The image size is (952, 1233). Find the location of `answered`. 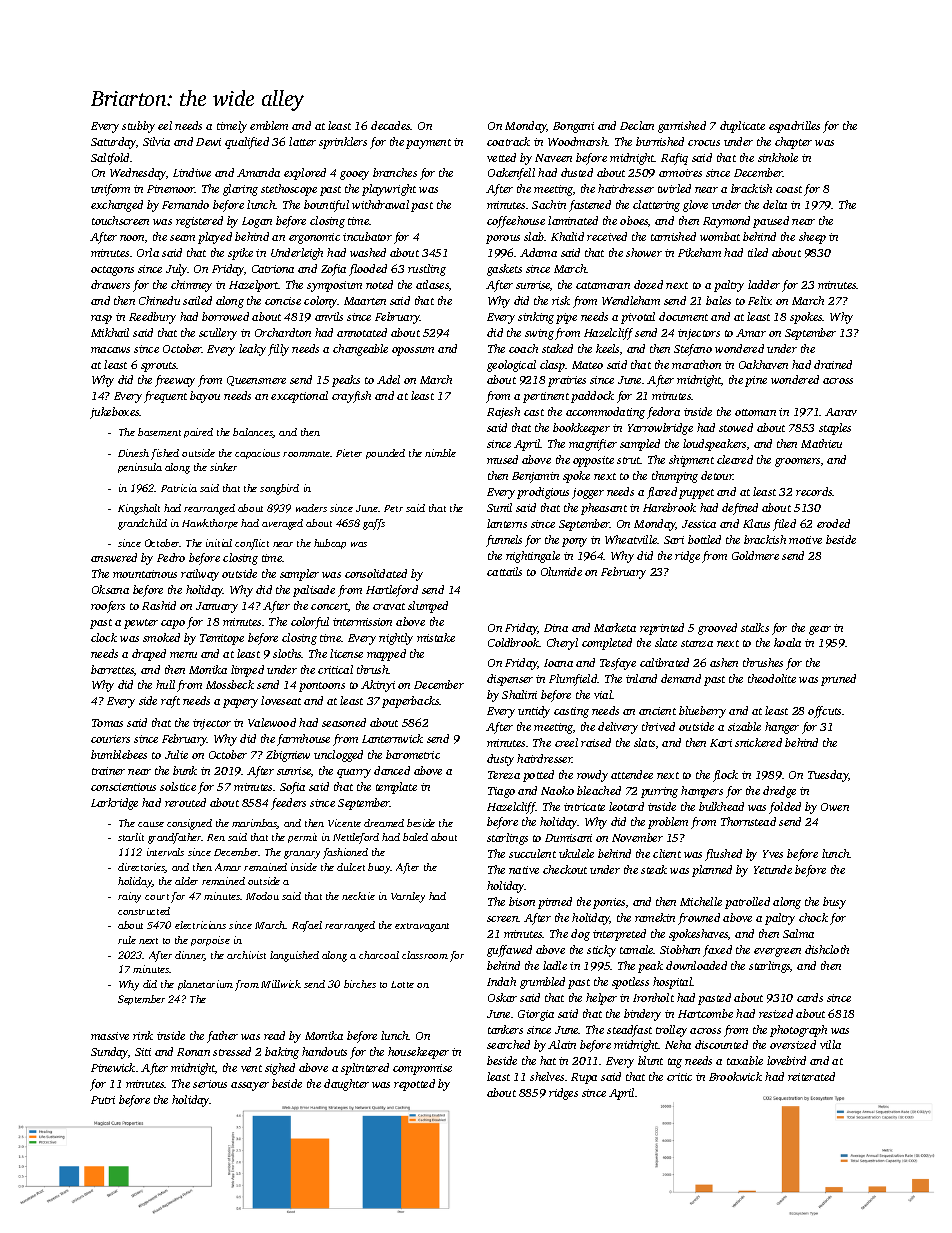

answered is located at coordinates (114, 557).
